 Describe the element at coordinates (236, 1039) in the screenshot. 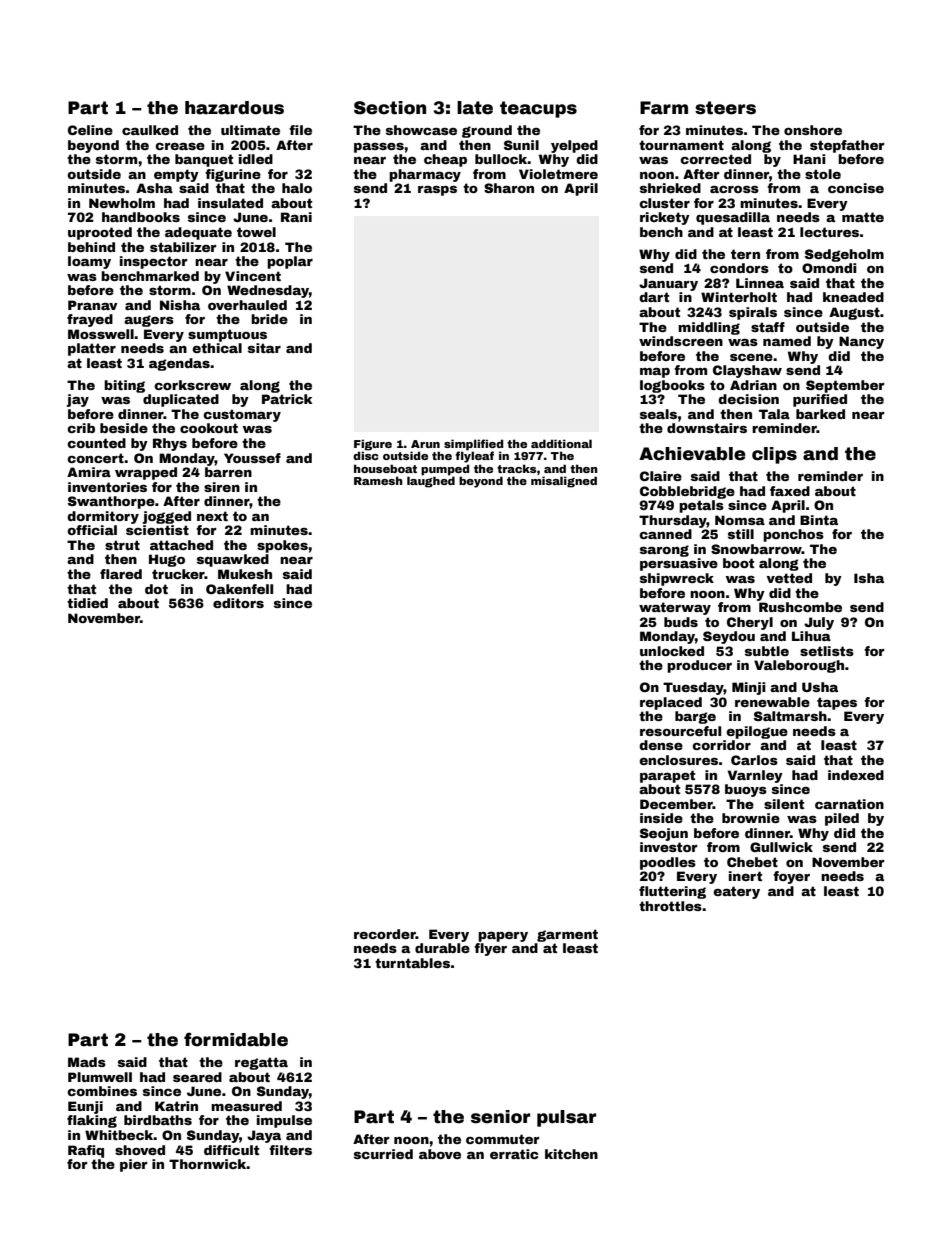

I see `formidable` at that location.
